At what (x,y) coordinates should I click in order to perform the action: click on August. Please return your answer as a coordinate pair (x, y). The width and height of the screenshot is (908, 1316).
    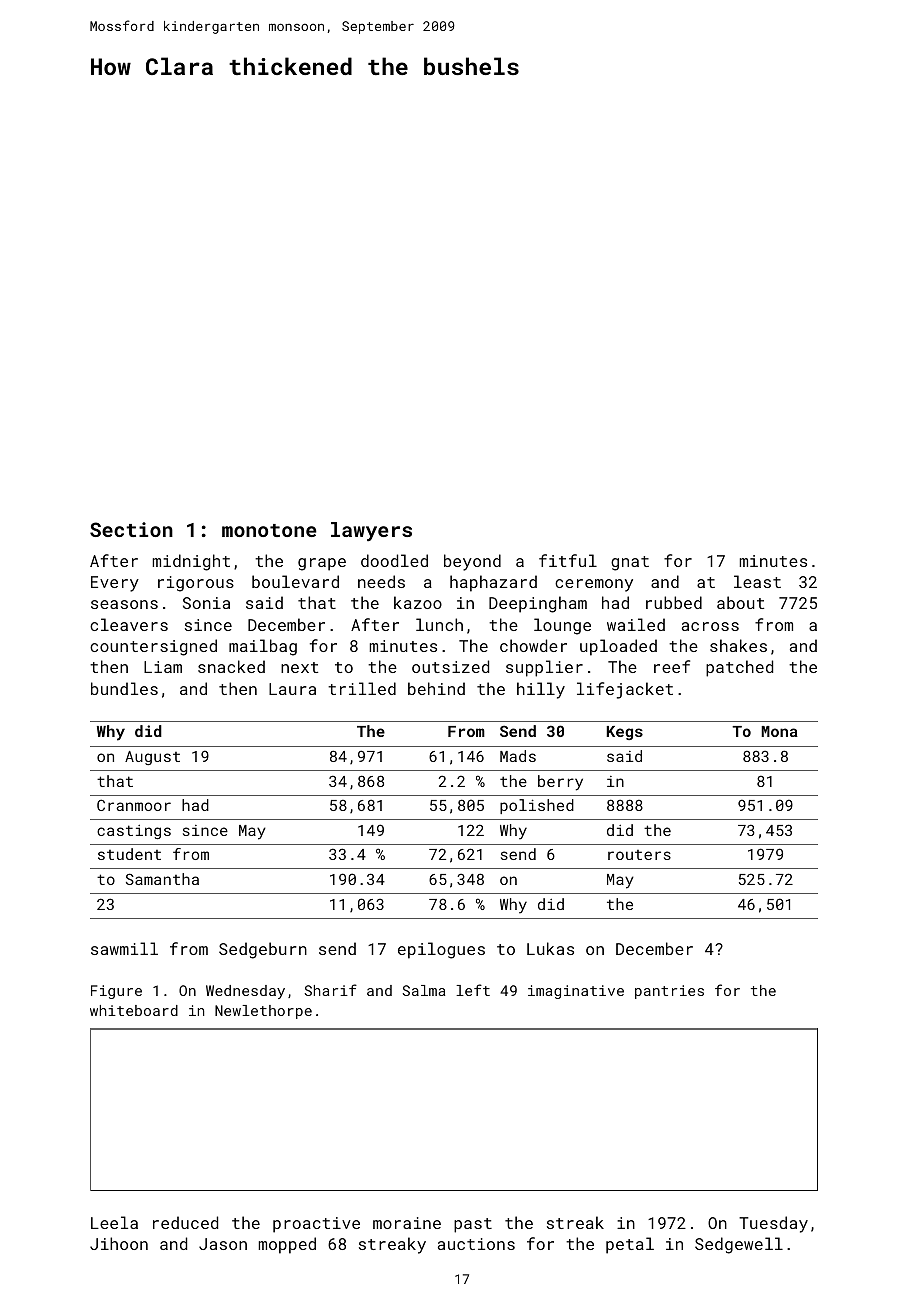
    Looking at the image, I should click on (152, 758).
